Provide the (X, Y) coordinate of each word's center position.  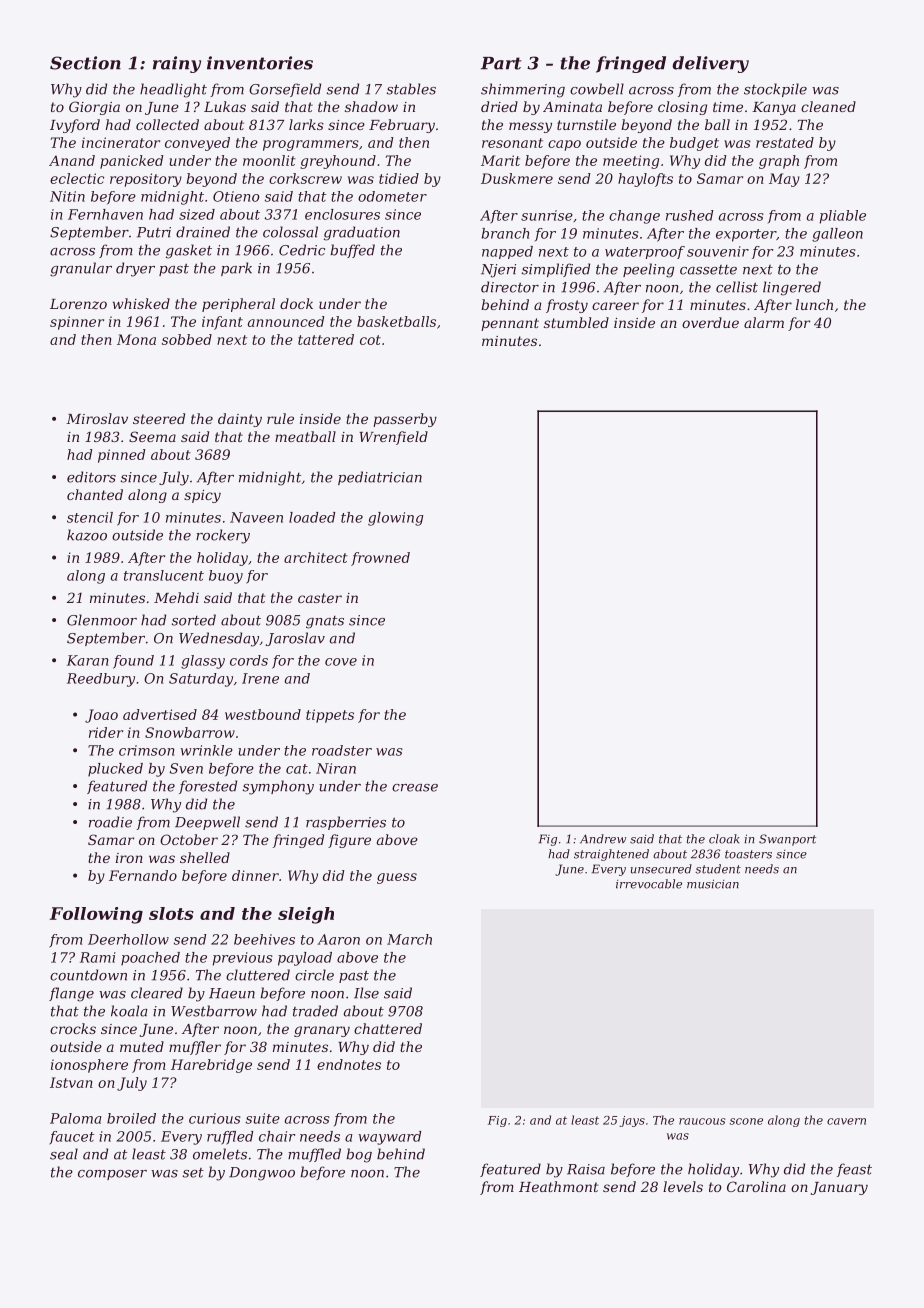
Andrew (603, 839)
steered (159, 418)
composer (112, 1175)
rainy (177, 64)
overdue (710, 322)
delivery (710, 64)
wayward (389, 1138)
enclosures (342, 214)
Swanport (788, 840)
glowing (395, 519)
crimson (146, 750)
